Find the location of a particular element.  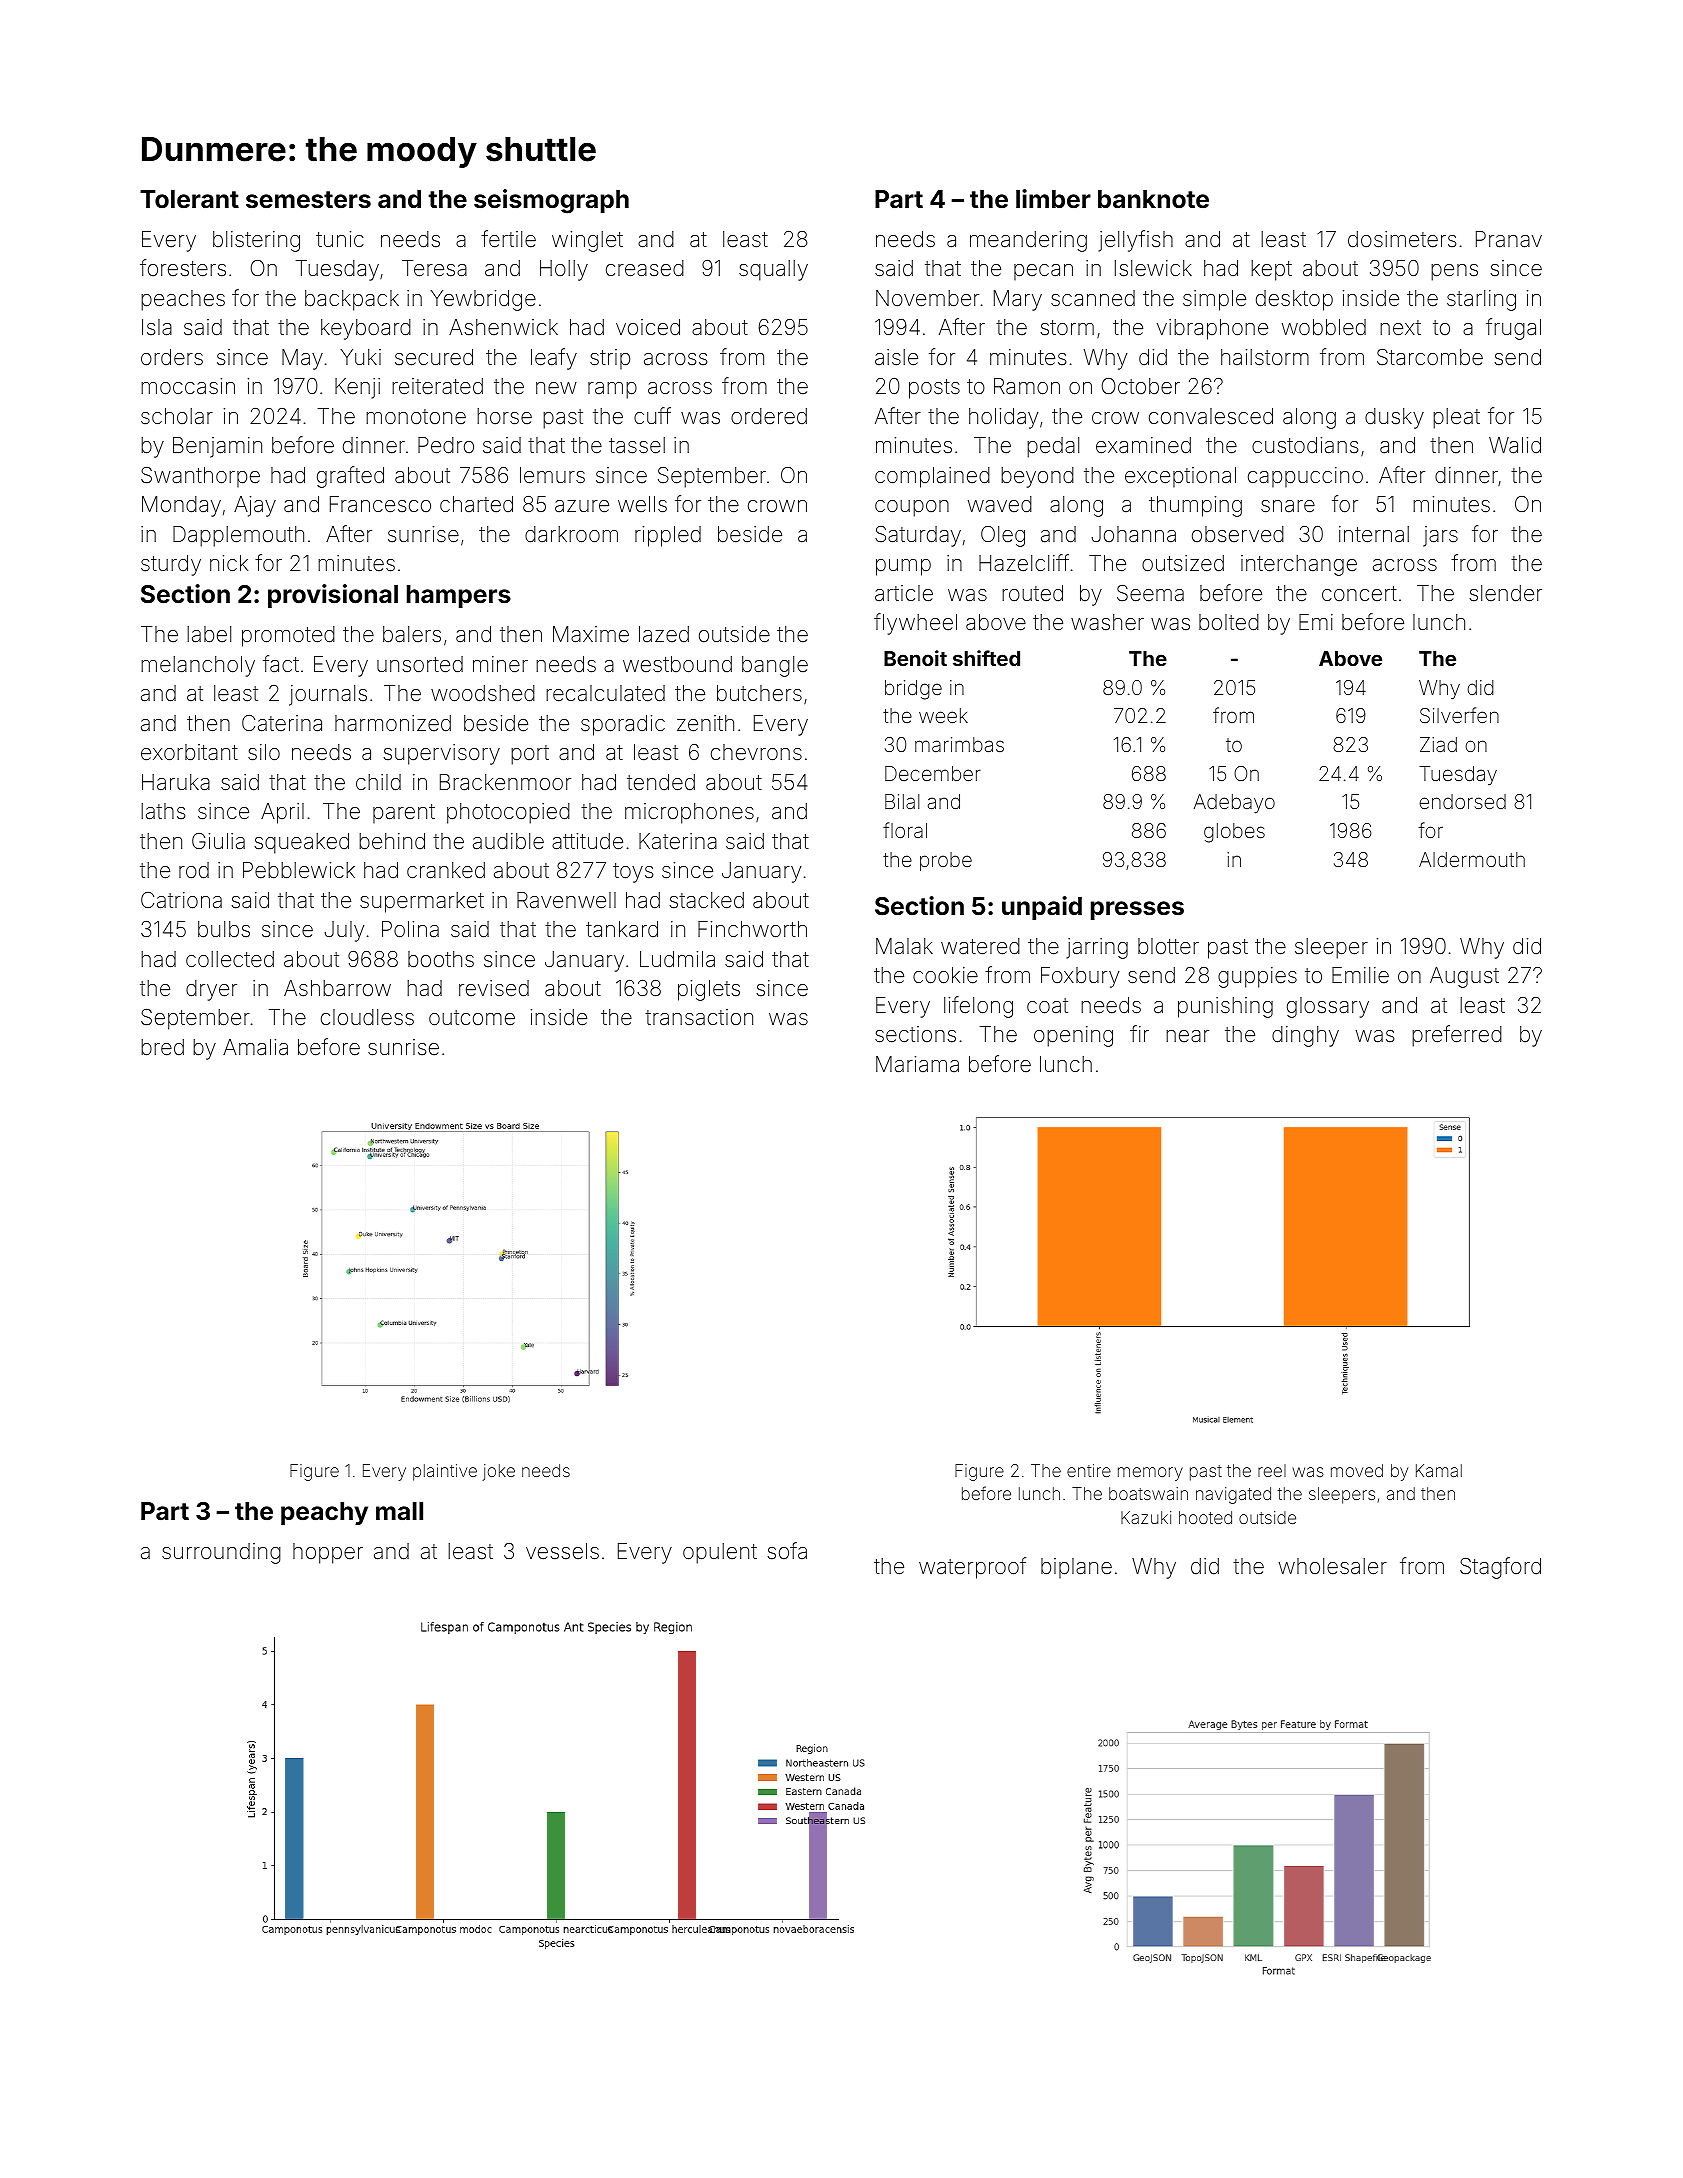

opulent is located at coordinates (720, 1553).
